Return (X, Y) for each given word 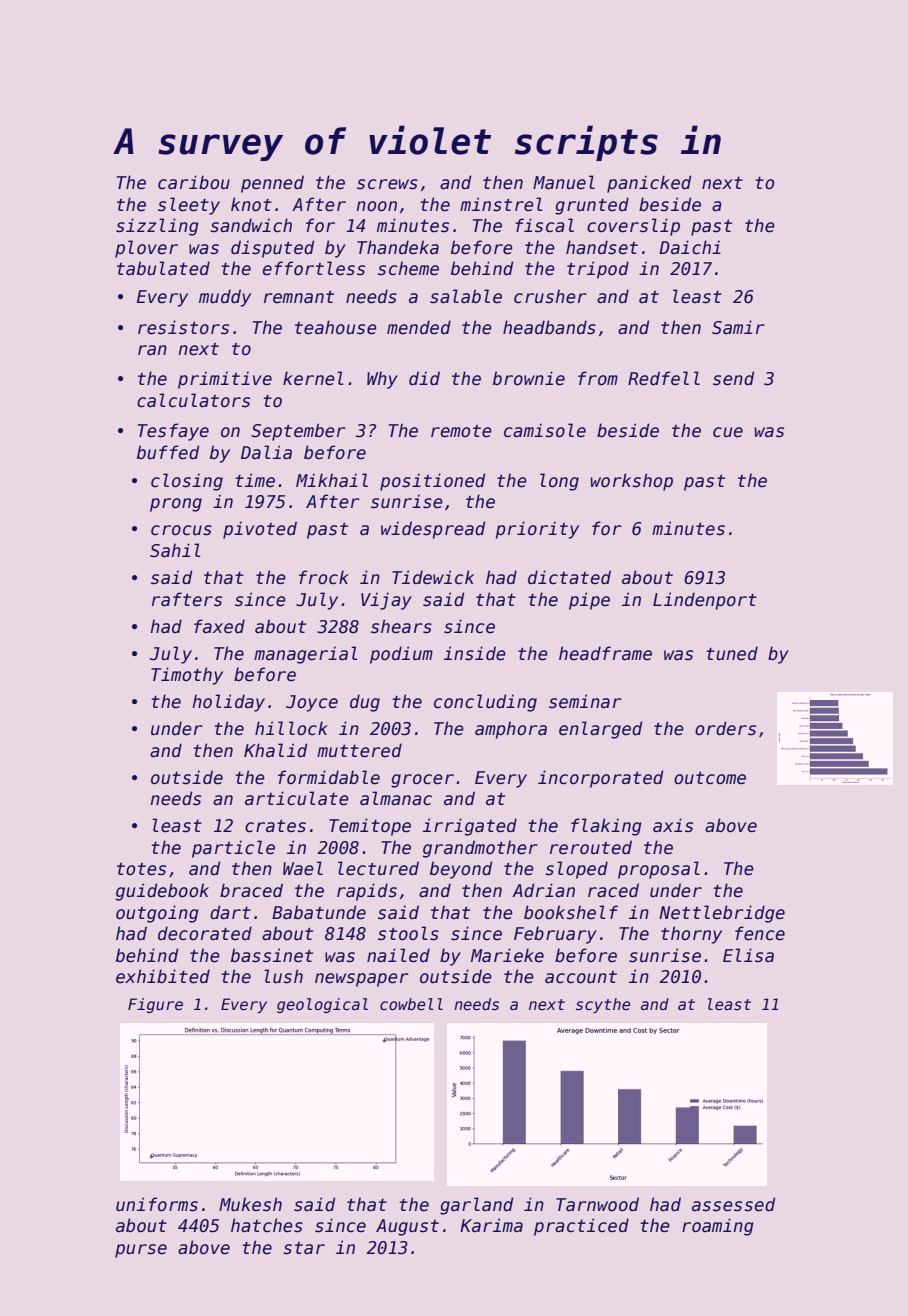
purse (141, 1251)
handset (602, 247)
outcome (710, 778)
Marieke (507, 955)
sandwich (251, 225)
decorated (205, 933)
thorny (691, 935)
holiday (228, 703)
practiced (581, 1227)
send (733, 378)
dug (365, 703)
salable (466, 296)
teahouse (336, 327)
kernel (313, 378)
